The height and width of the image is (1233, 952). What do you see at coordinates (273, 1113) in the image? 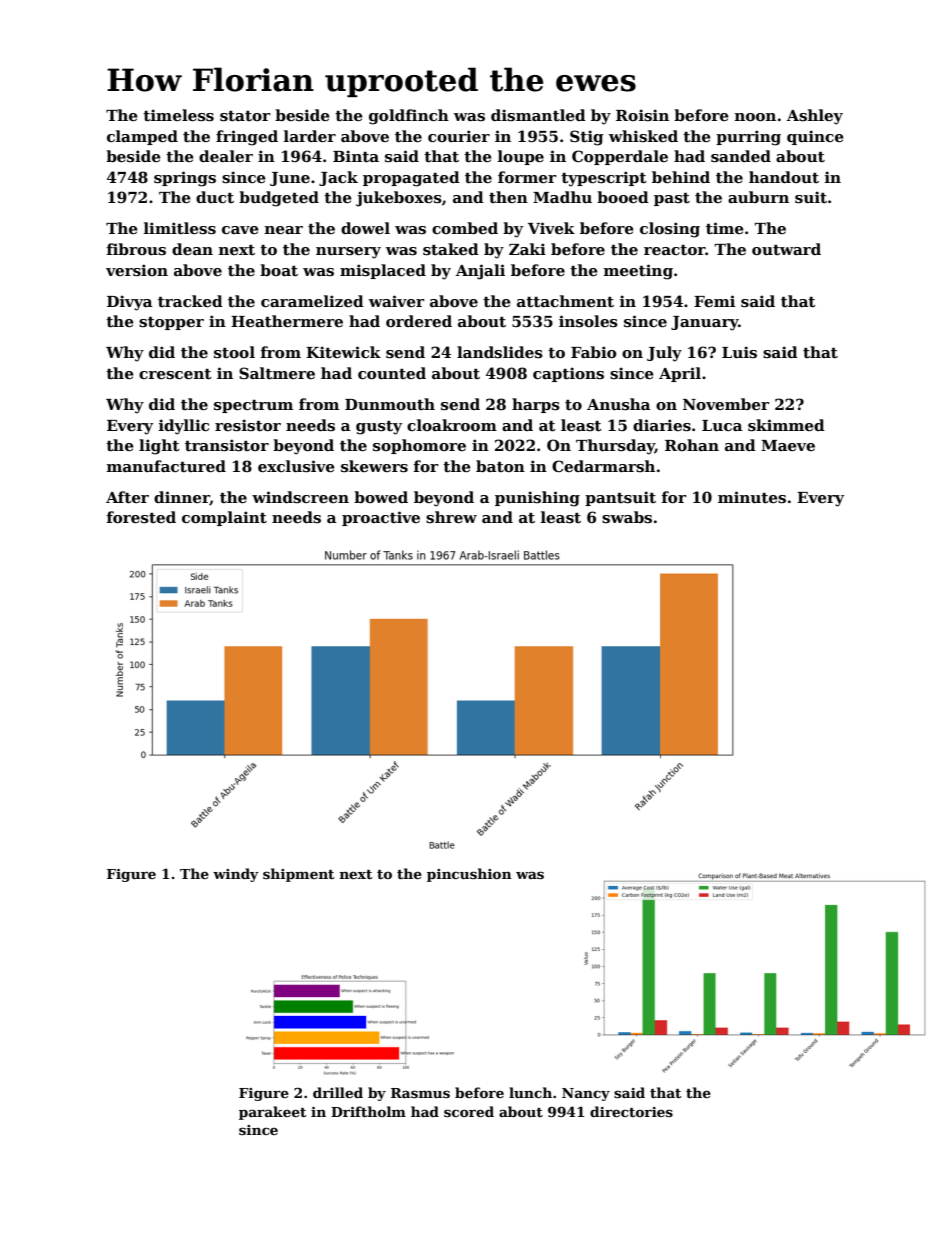
I see `parakeet` at bounding box center [273, 1113].
